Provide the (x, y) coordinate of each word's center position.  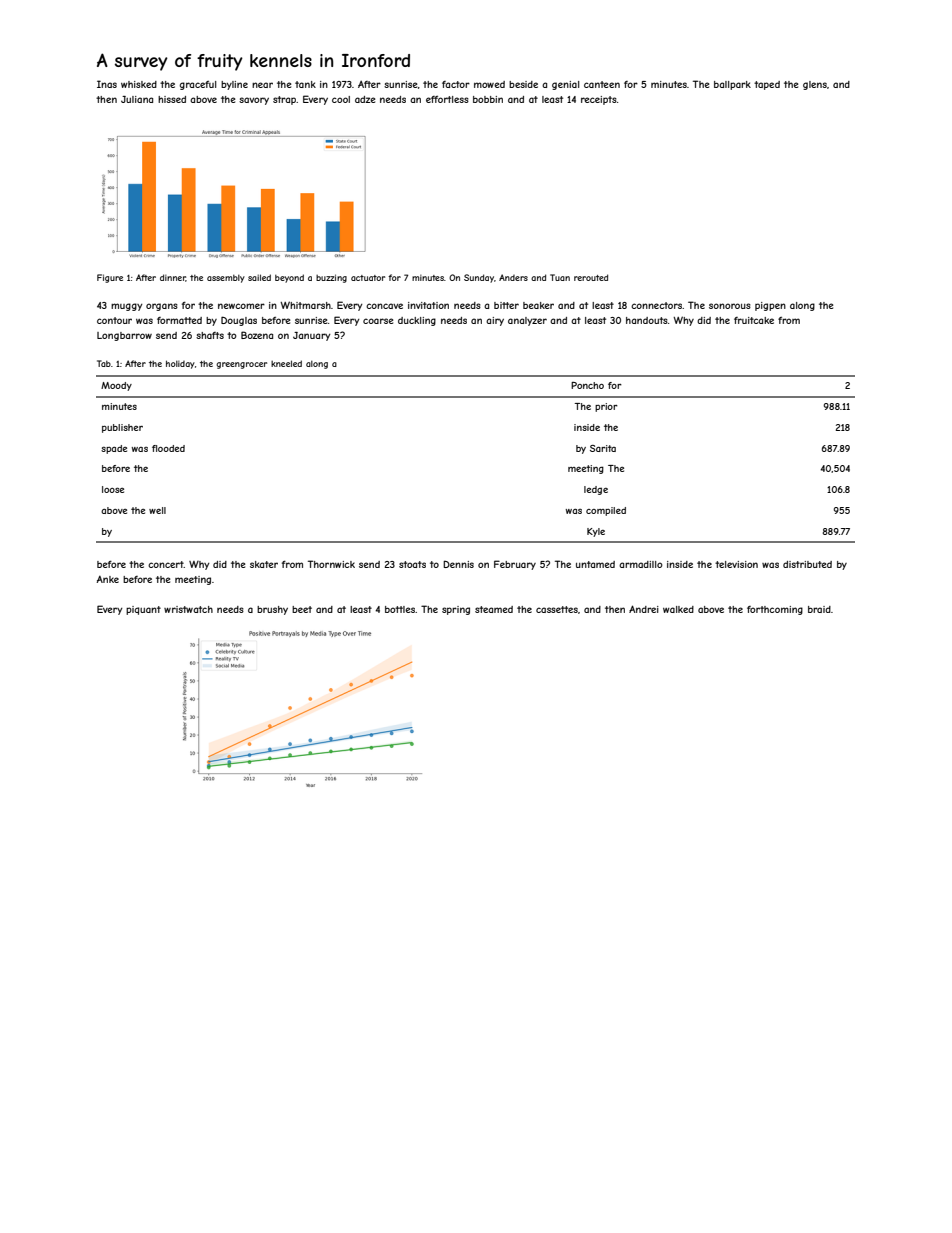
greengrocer (241, 365)
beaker (538, 305)
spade (114, 449)
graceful (198, 85)
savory (254, 101)
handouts (647, 320)
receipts (599, 100)
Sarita (603, 448)
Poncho (587, 385)
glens (815, 85)
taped (767, 85)
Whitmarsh (305, 305)
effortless (447, 99)
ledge (596, 490)
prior (606, 407)
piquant (143, 610)
